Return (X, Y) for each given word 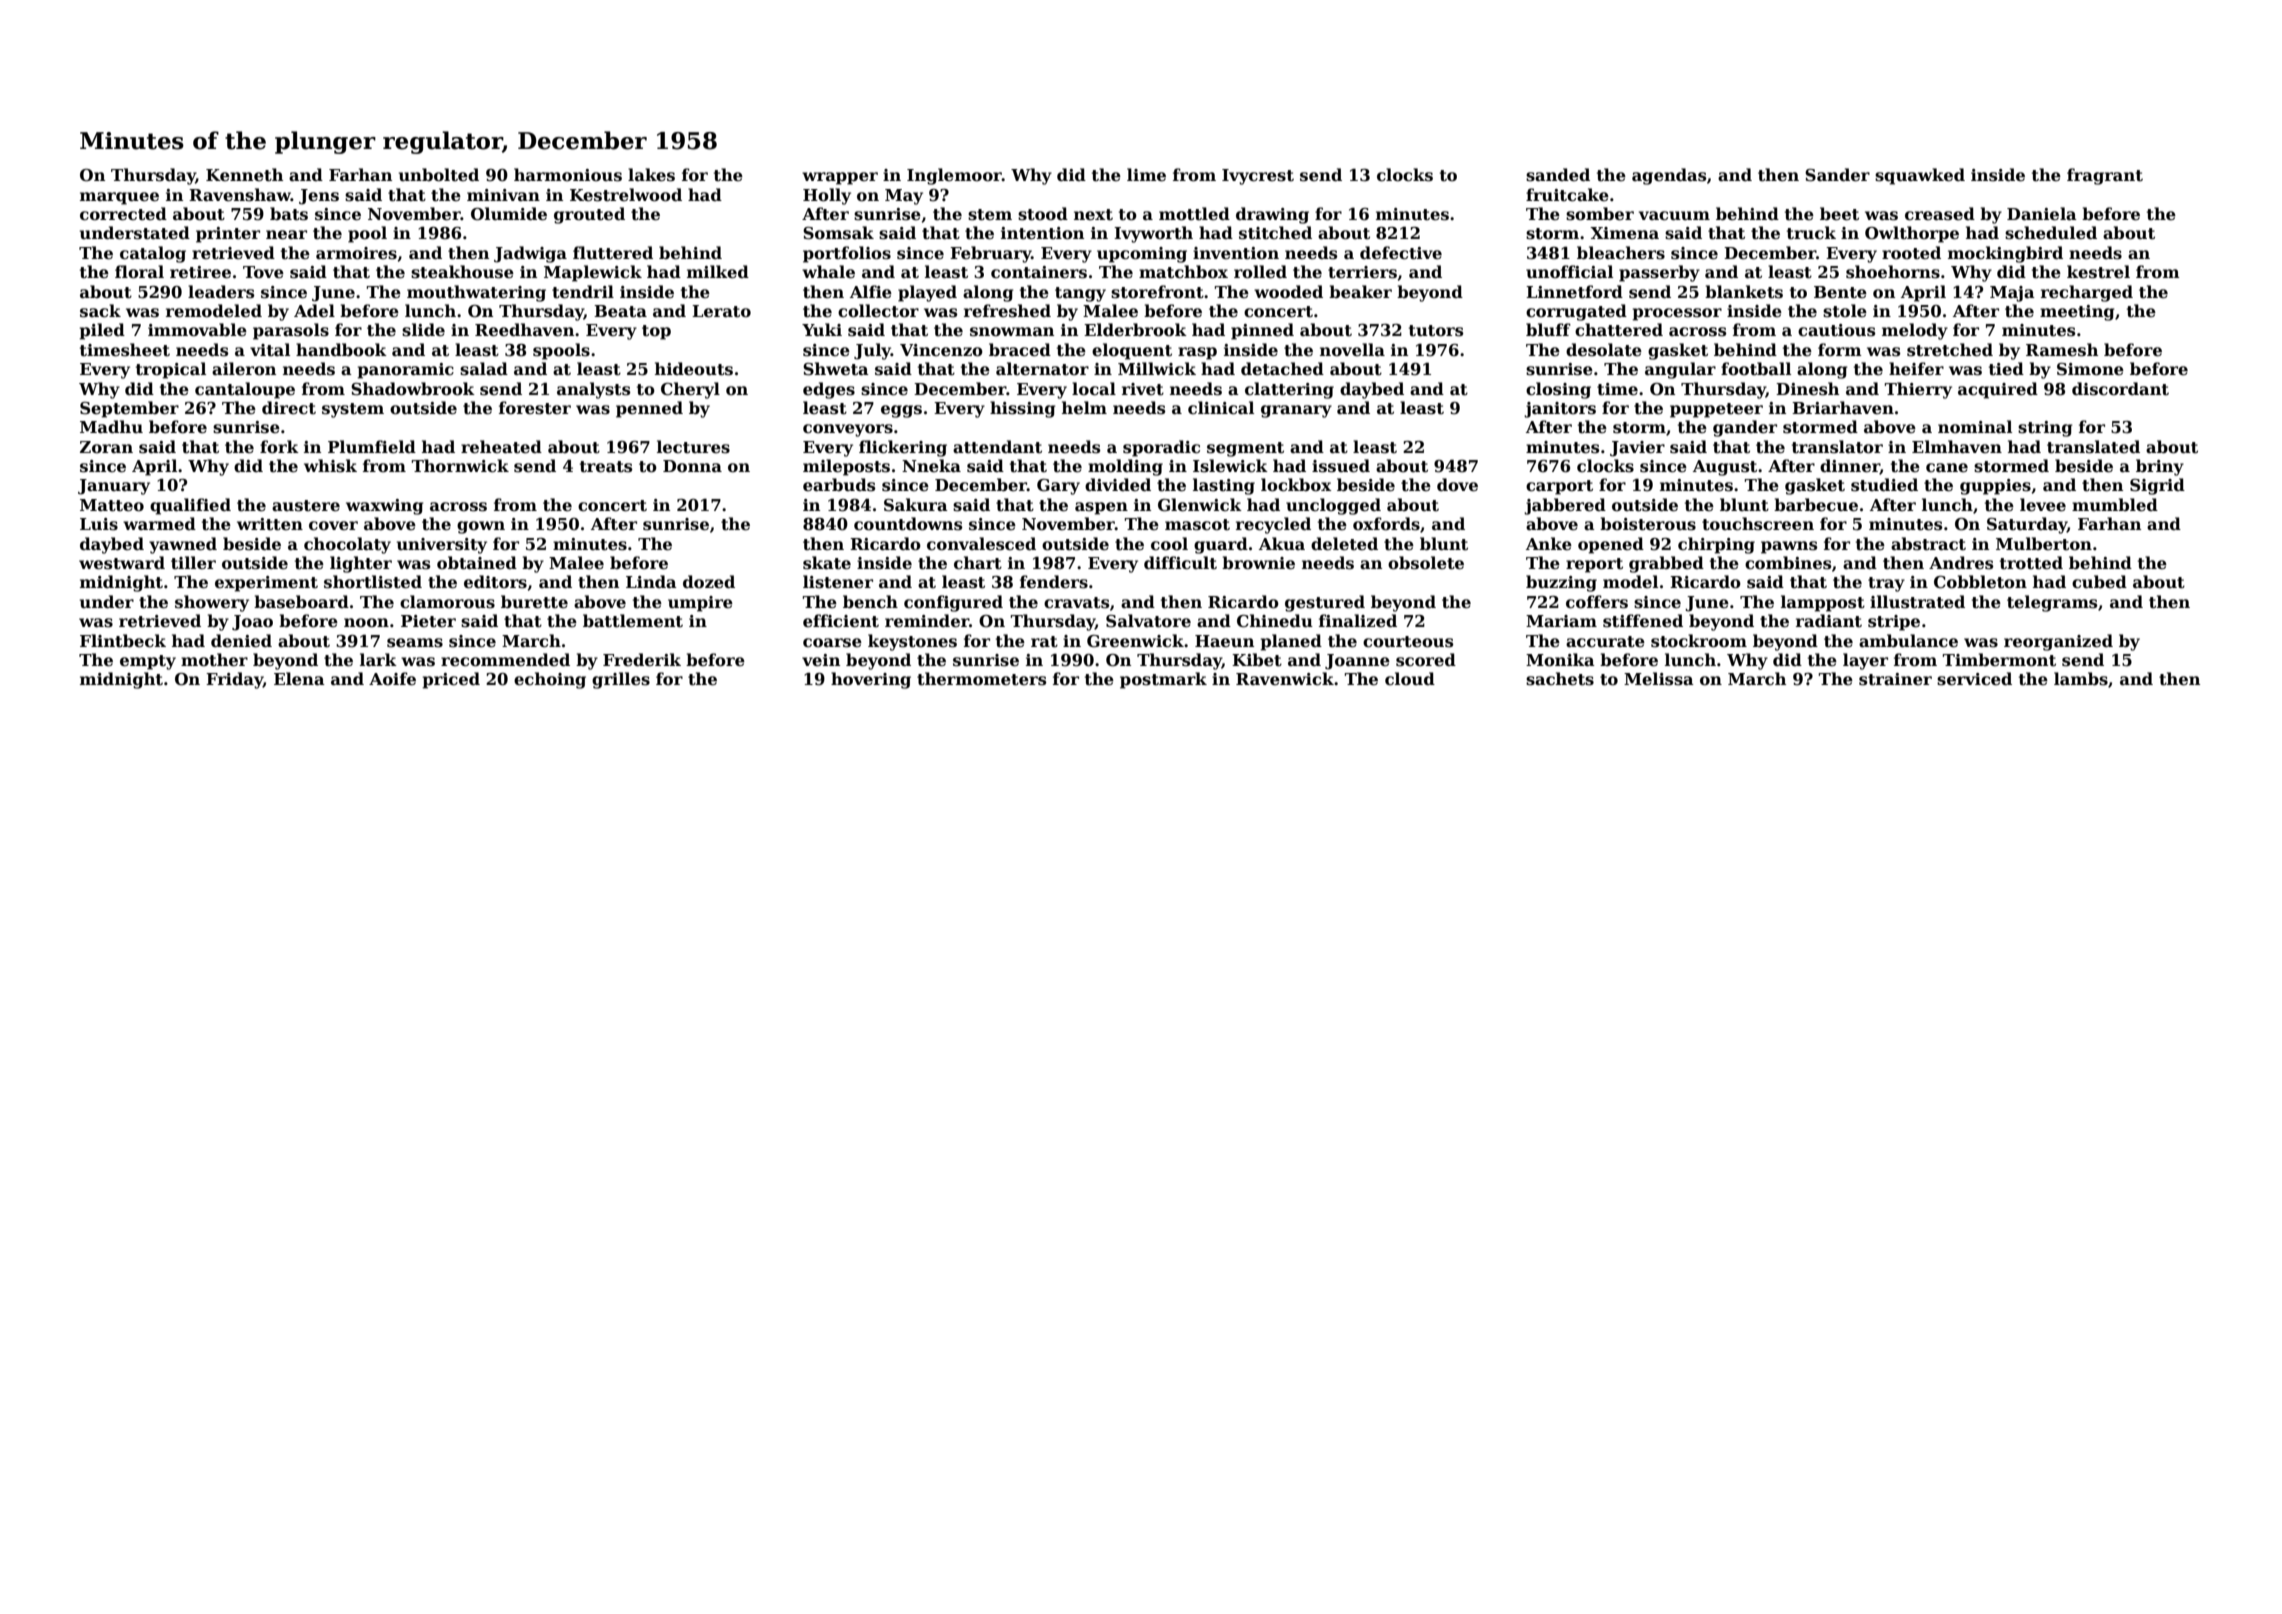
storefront (1157, 292)
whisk (330, 466)
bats (289, 214)
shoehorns (1893, 272)
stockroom (1699, 641)
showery (212, 603)
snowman (1012, 332)
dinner (1850, 467)
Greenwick (1135, 641)
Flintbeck (123, 641)
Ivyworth (1153, 234)
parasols (291, 331)
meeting (2077, 313)
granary (1296, 411)
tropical (171, 370)
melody (1915, 331)
